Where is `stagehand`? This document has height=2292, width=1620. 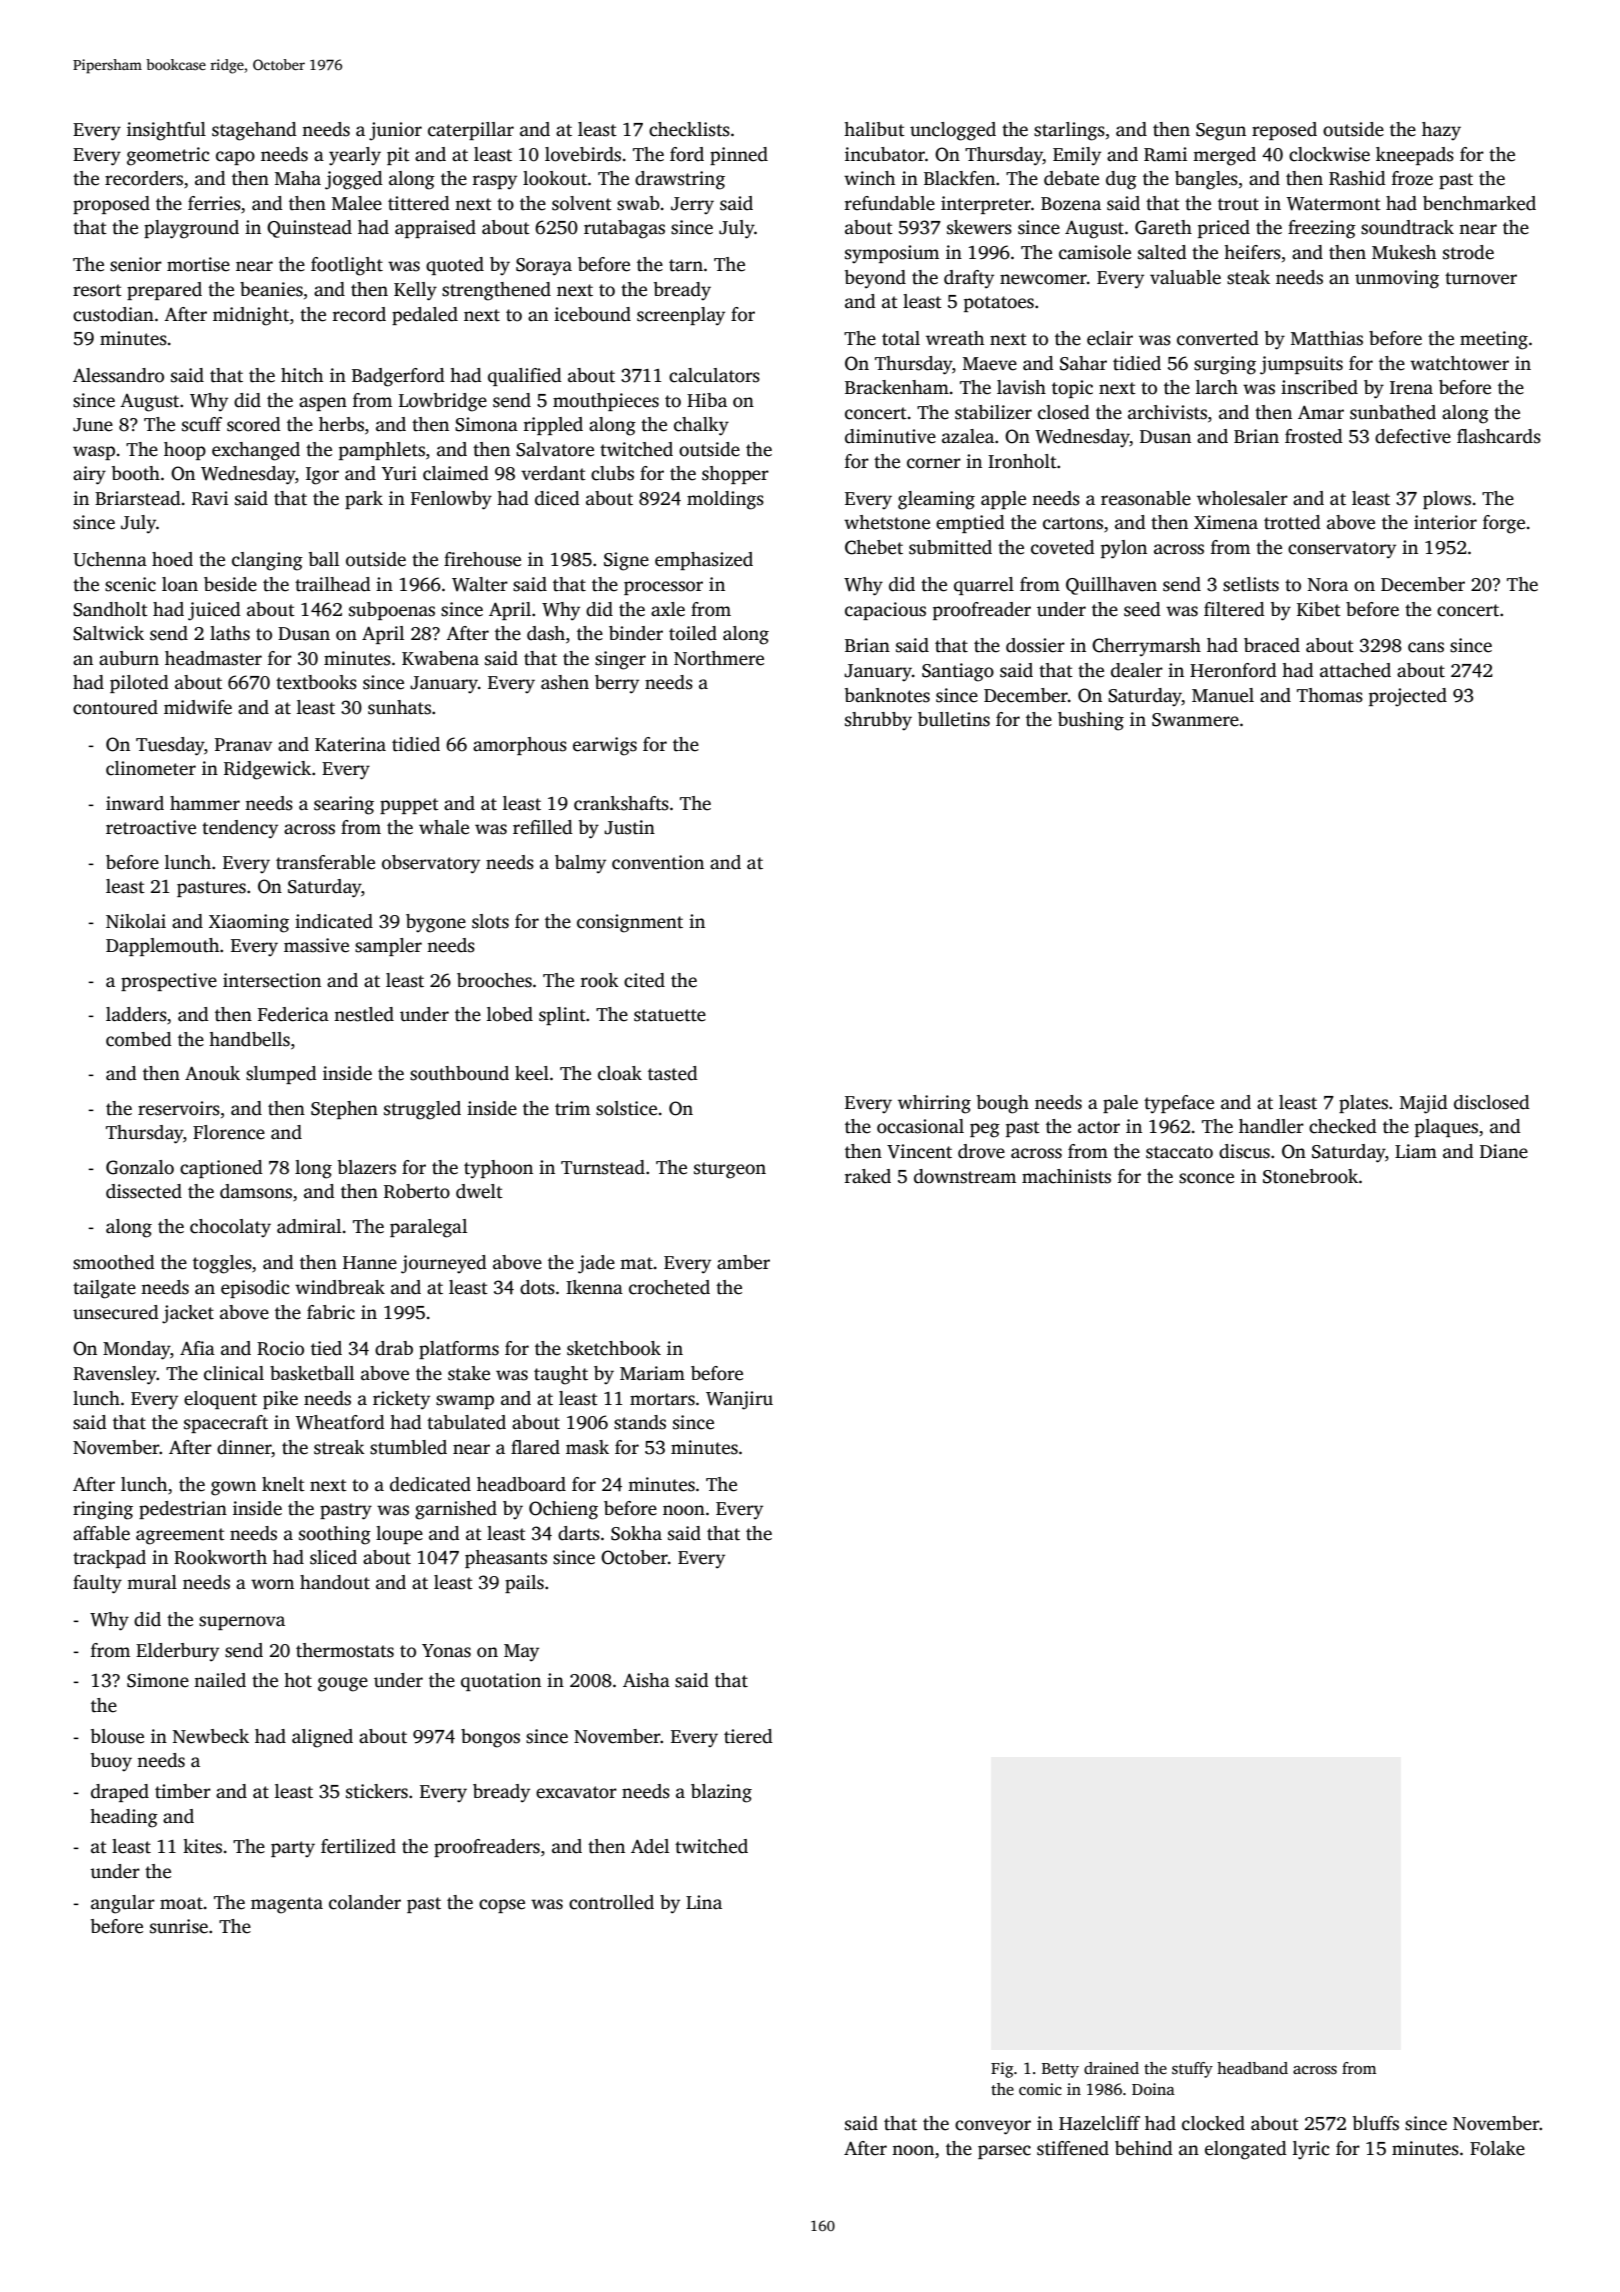
stagehand is located at coordinates (254, 131).
